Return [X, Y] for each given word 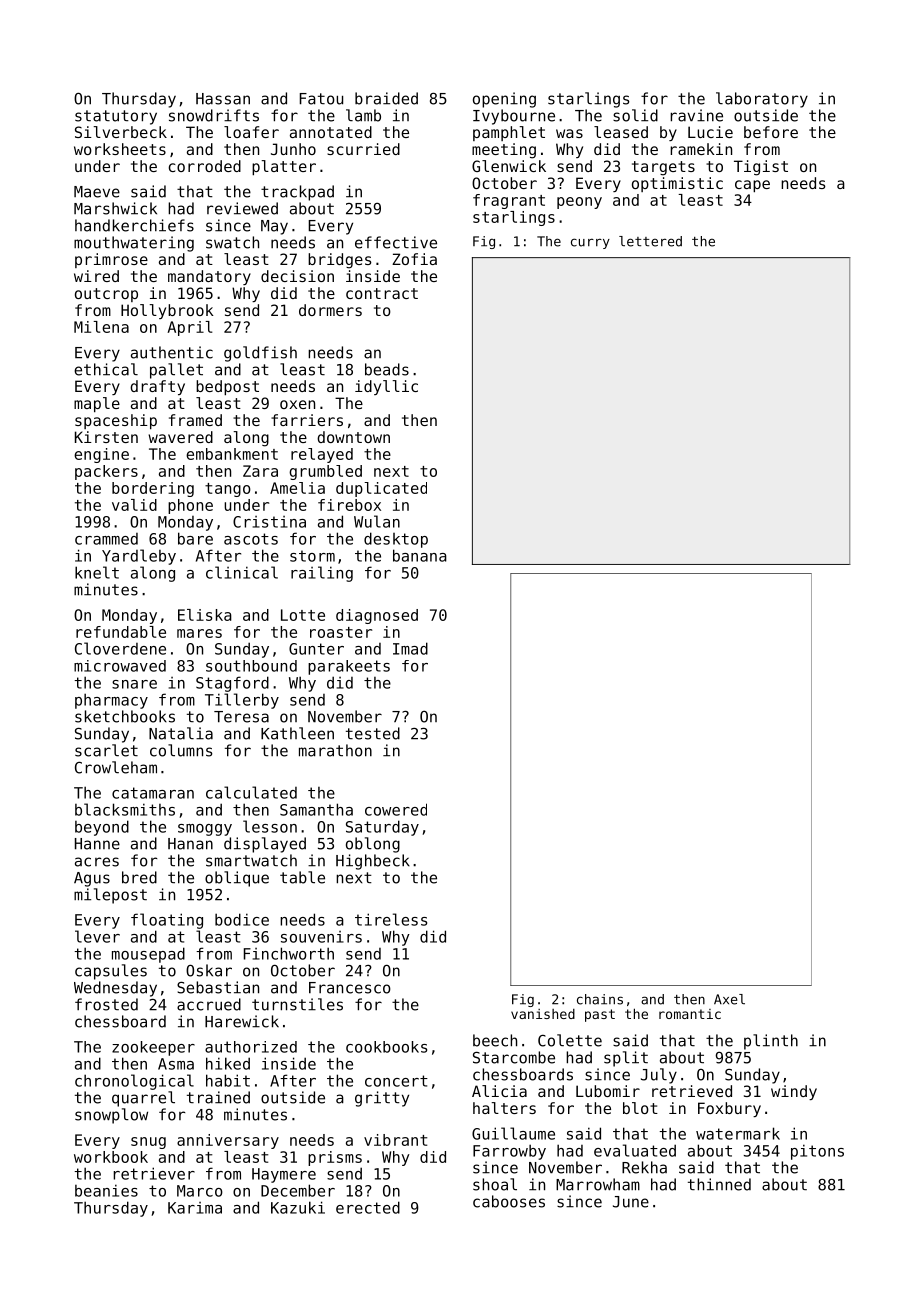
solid [635, 115]
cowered [396, 809]
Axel [729, 999]
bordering [153, 489]
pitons [817, 1152]
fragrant [509, 201]
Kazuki [298, 1207]
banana [420, 555]
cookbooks [386, 1047]
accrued [209, 1004]
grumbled [325, 472]
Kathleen [297, 733]
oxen [297, 404]
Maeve [97, 192]
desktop [396, 540]
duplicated [381, 489]
